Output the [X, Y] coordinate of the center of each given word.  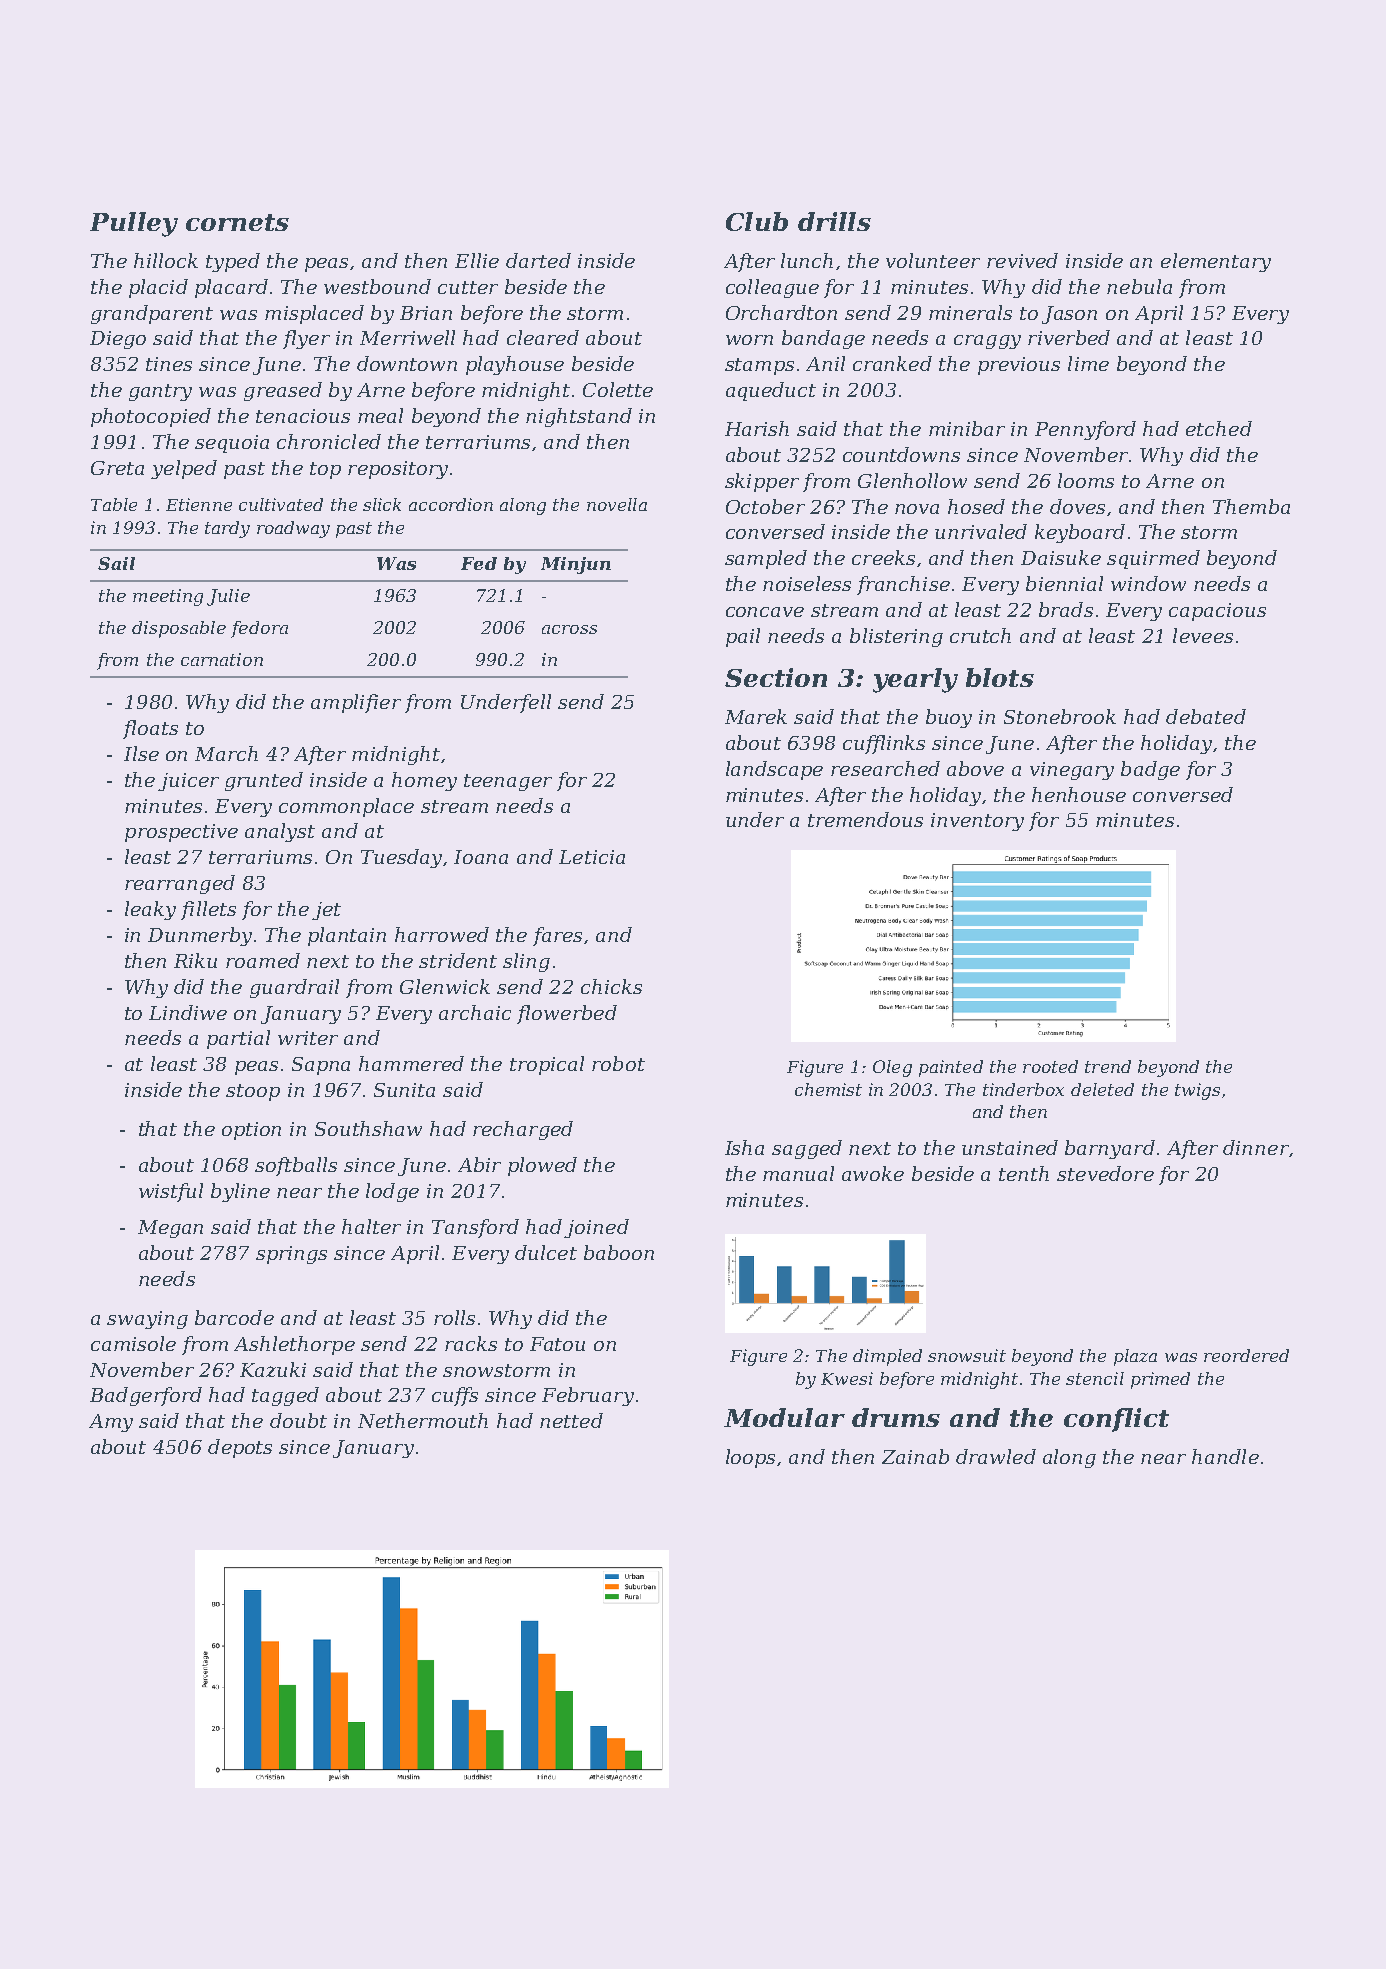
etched [1219, 428]
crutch [980, 635]
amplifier [356, 703]
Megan [170, 1229]
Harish [757, 428]
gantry [160, 392]
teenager [508, 782]
